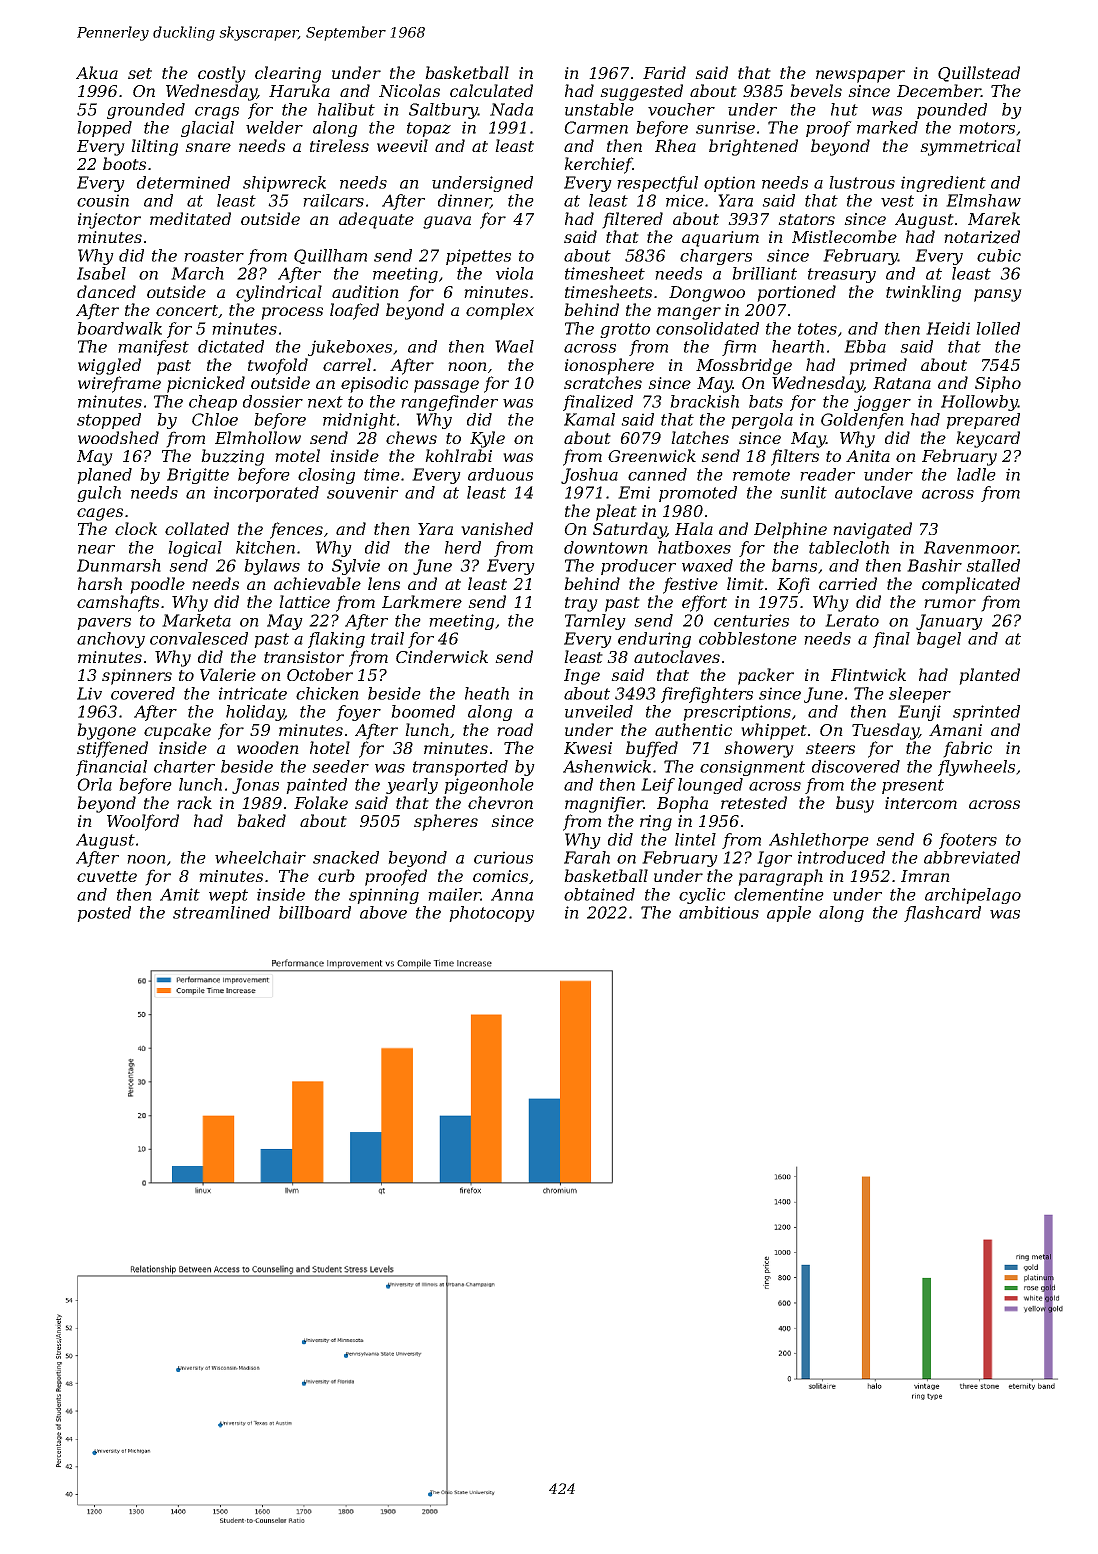 The width and height of the document is (1098, 1554). I want to click on Anita, so click(868, 456).
